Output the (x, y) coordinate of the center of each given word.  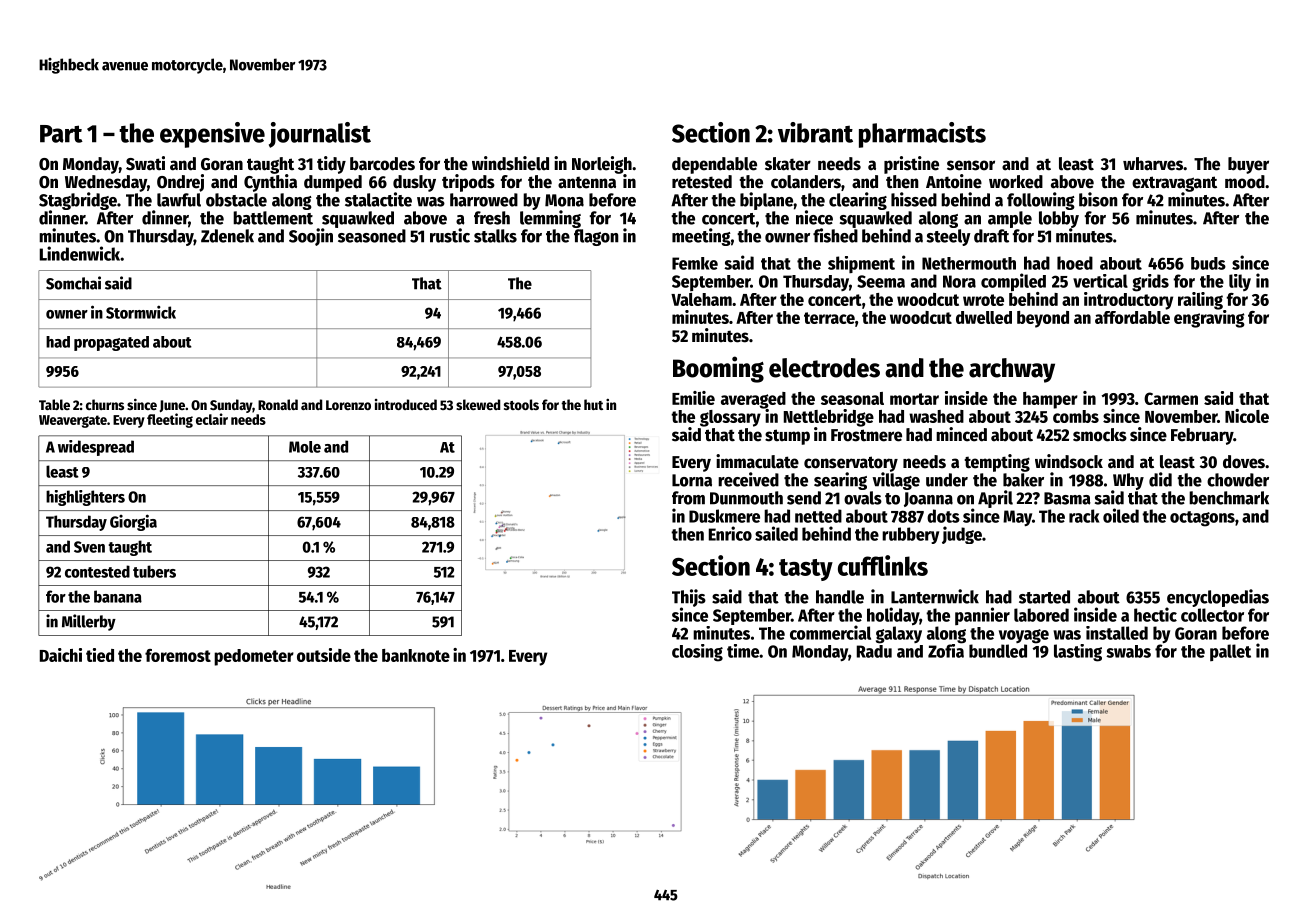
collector (1212, 615)
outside (324, 655)
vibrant (815, 132)
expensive (212, 135)
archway (1012, 370)
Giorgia (133, 522)
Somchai (73, 283)
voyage (1024, 636)
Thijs (689, 598)
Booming (718, 369)
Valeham (701, 299)
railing (1200, 301)
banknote (416, 655)
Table (54, 404)
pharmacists (922, 135)
